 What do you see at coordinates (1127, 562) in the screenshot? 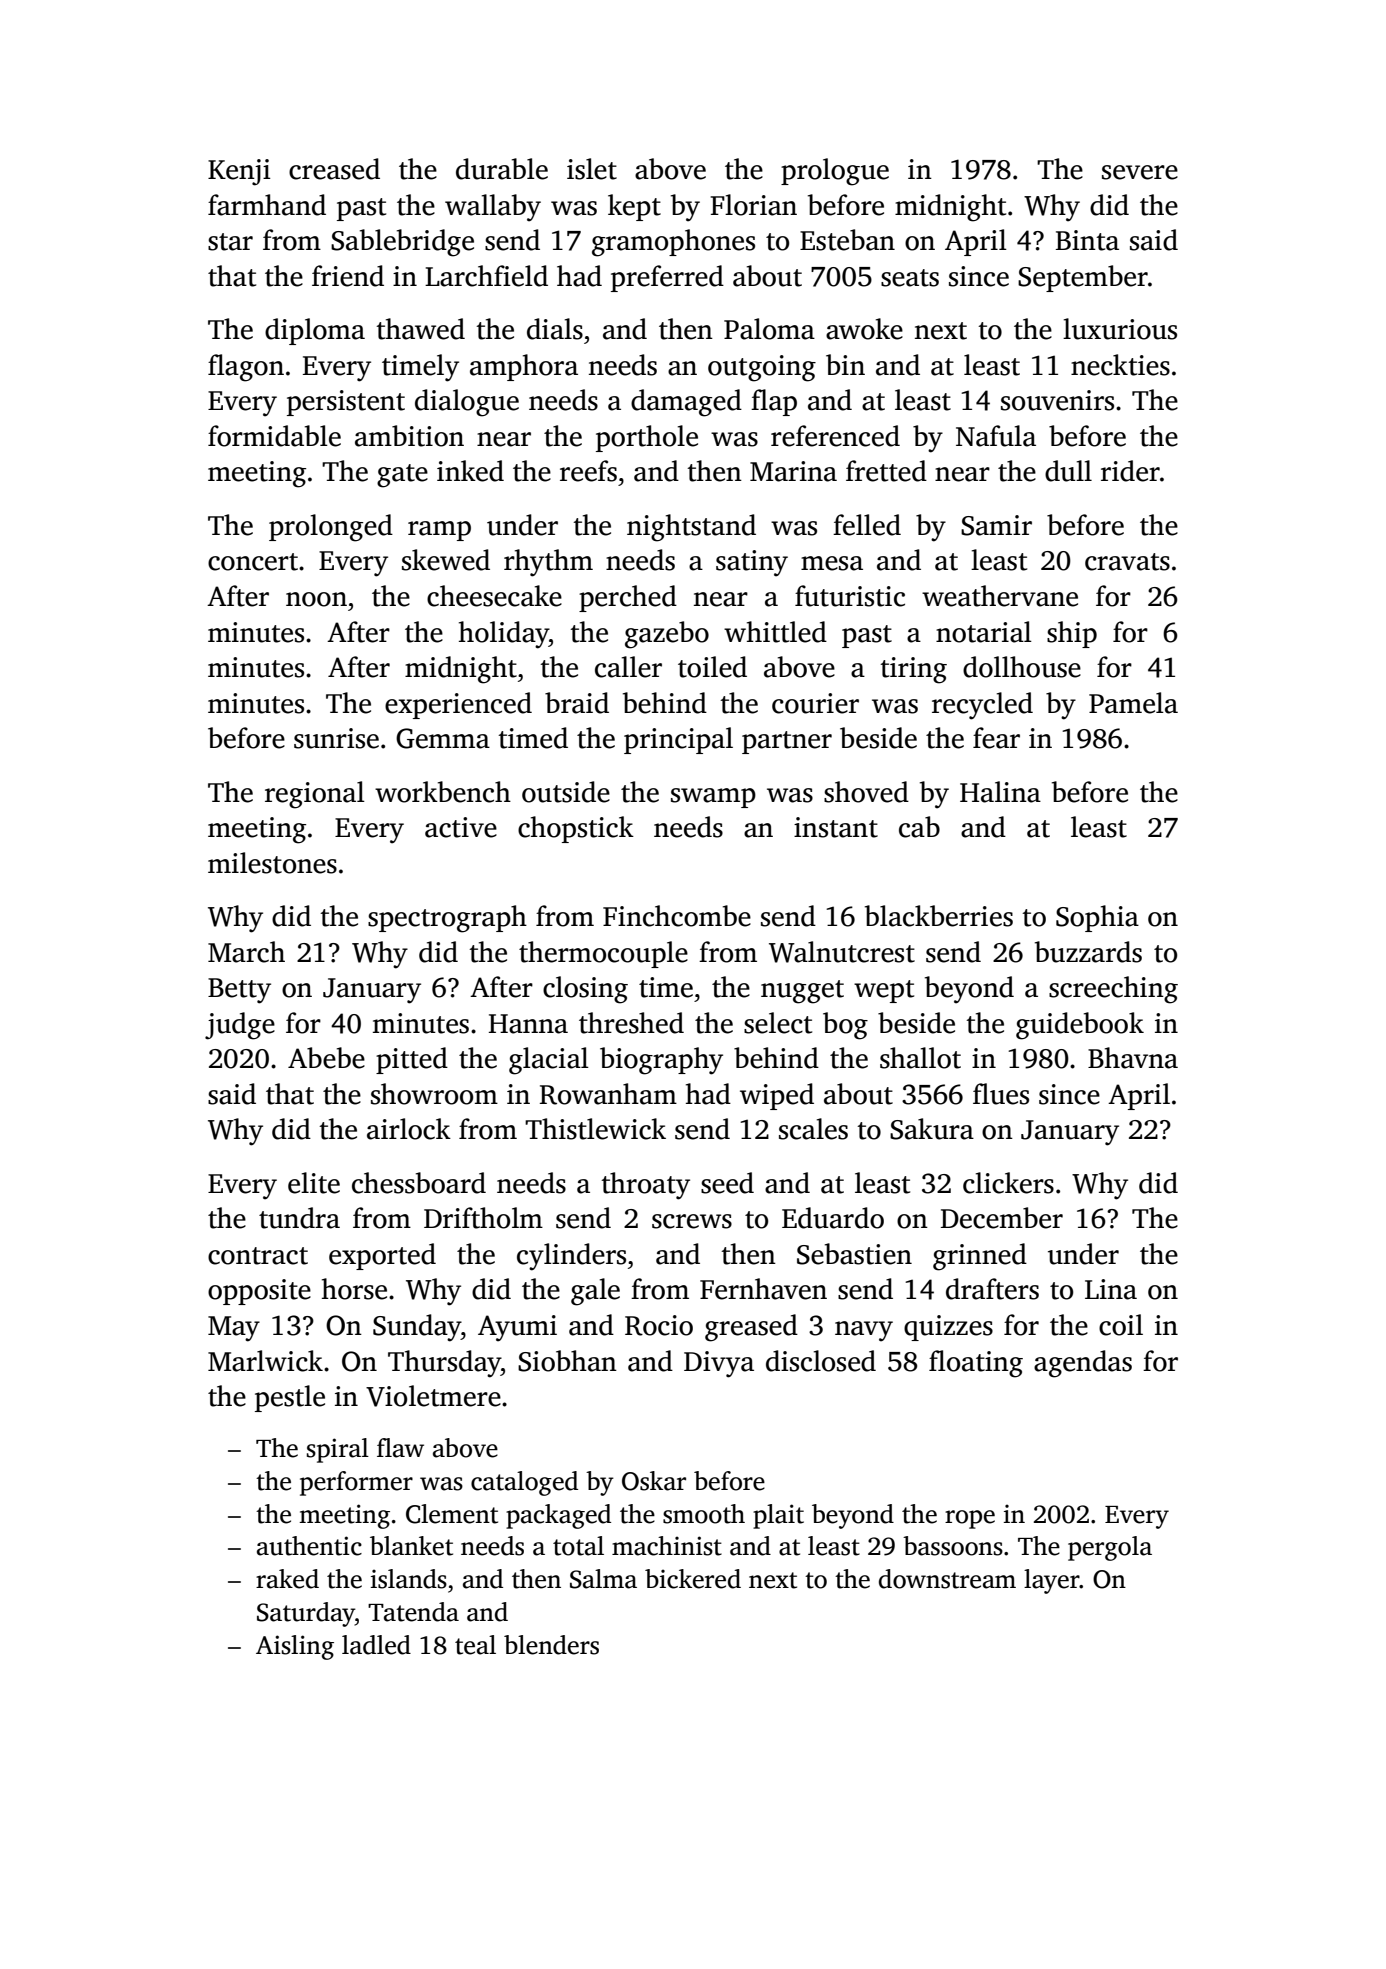
I see `cravats` at bounding box center [1127, 562].
